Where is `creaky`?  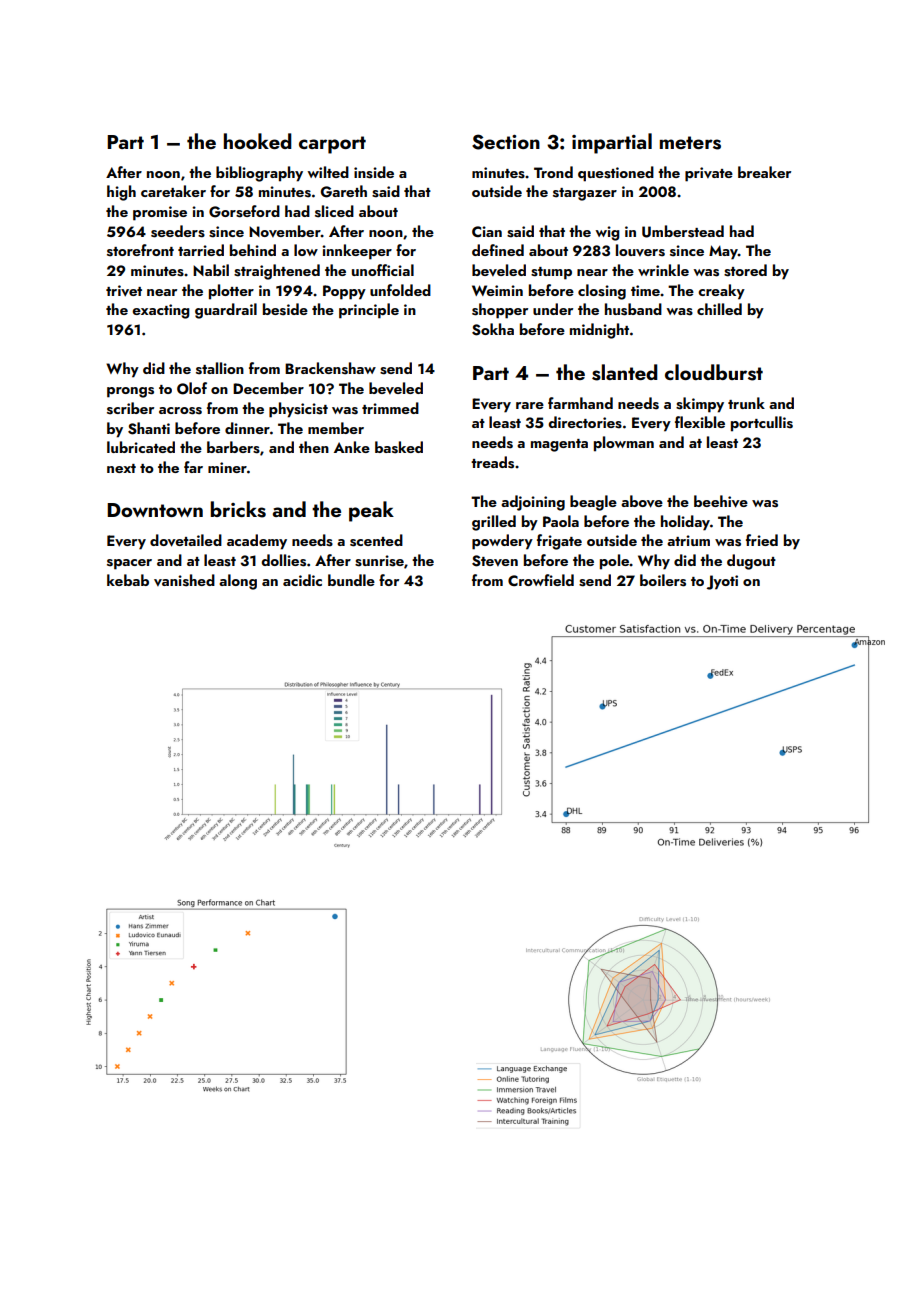
creaky is located at coordinates (721, 292).
